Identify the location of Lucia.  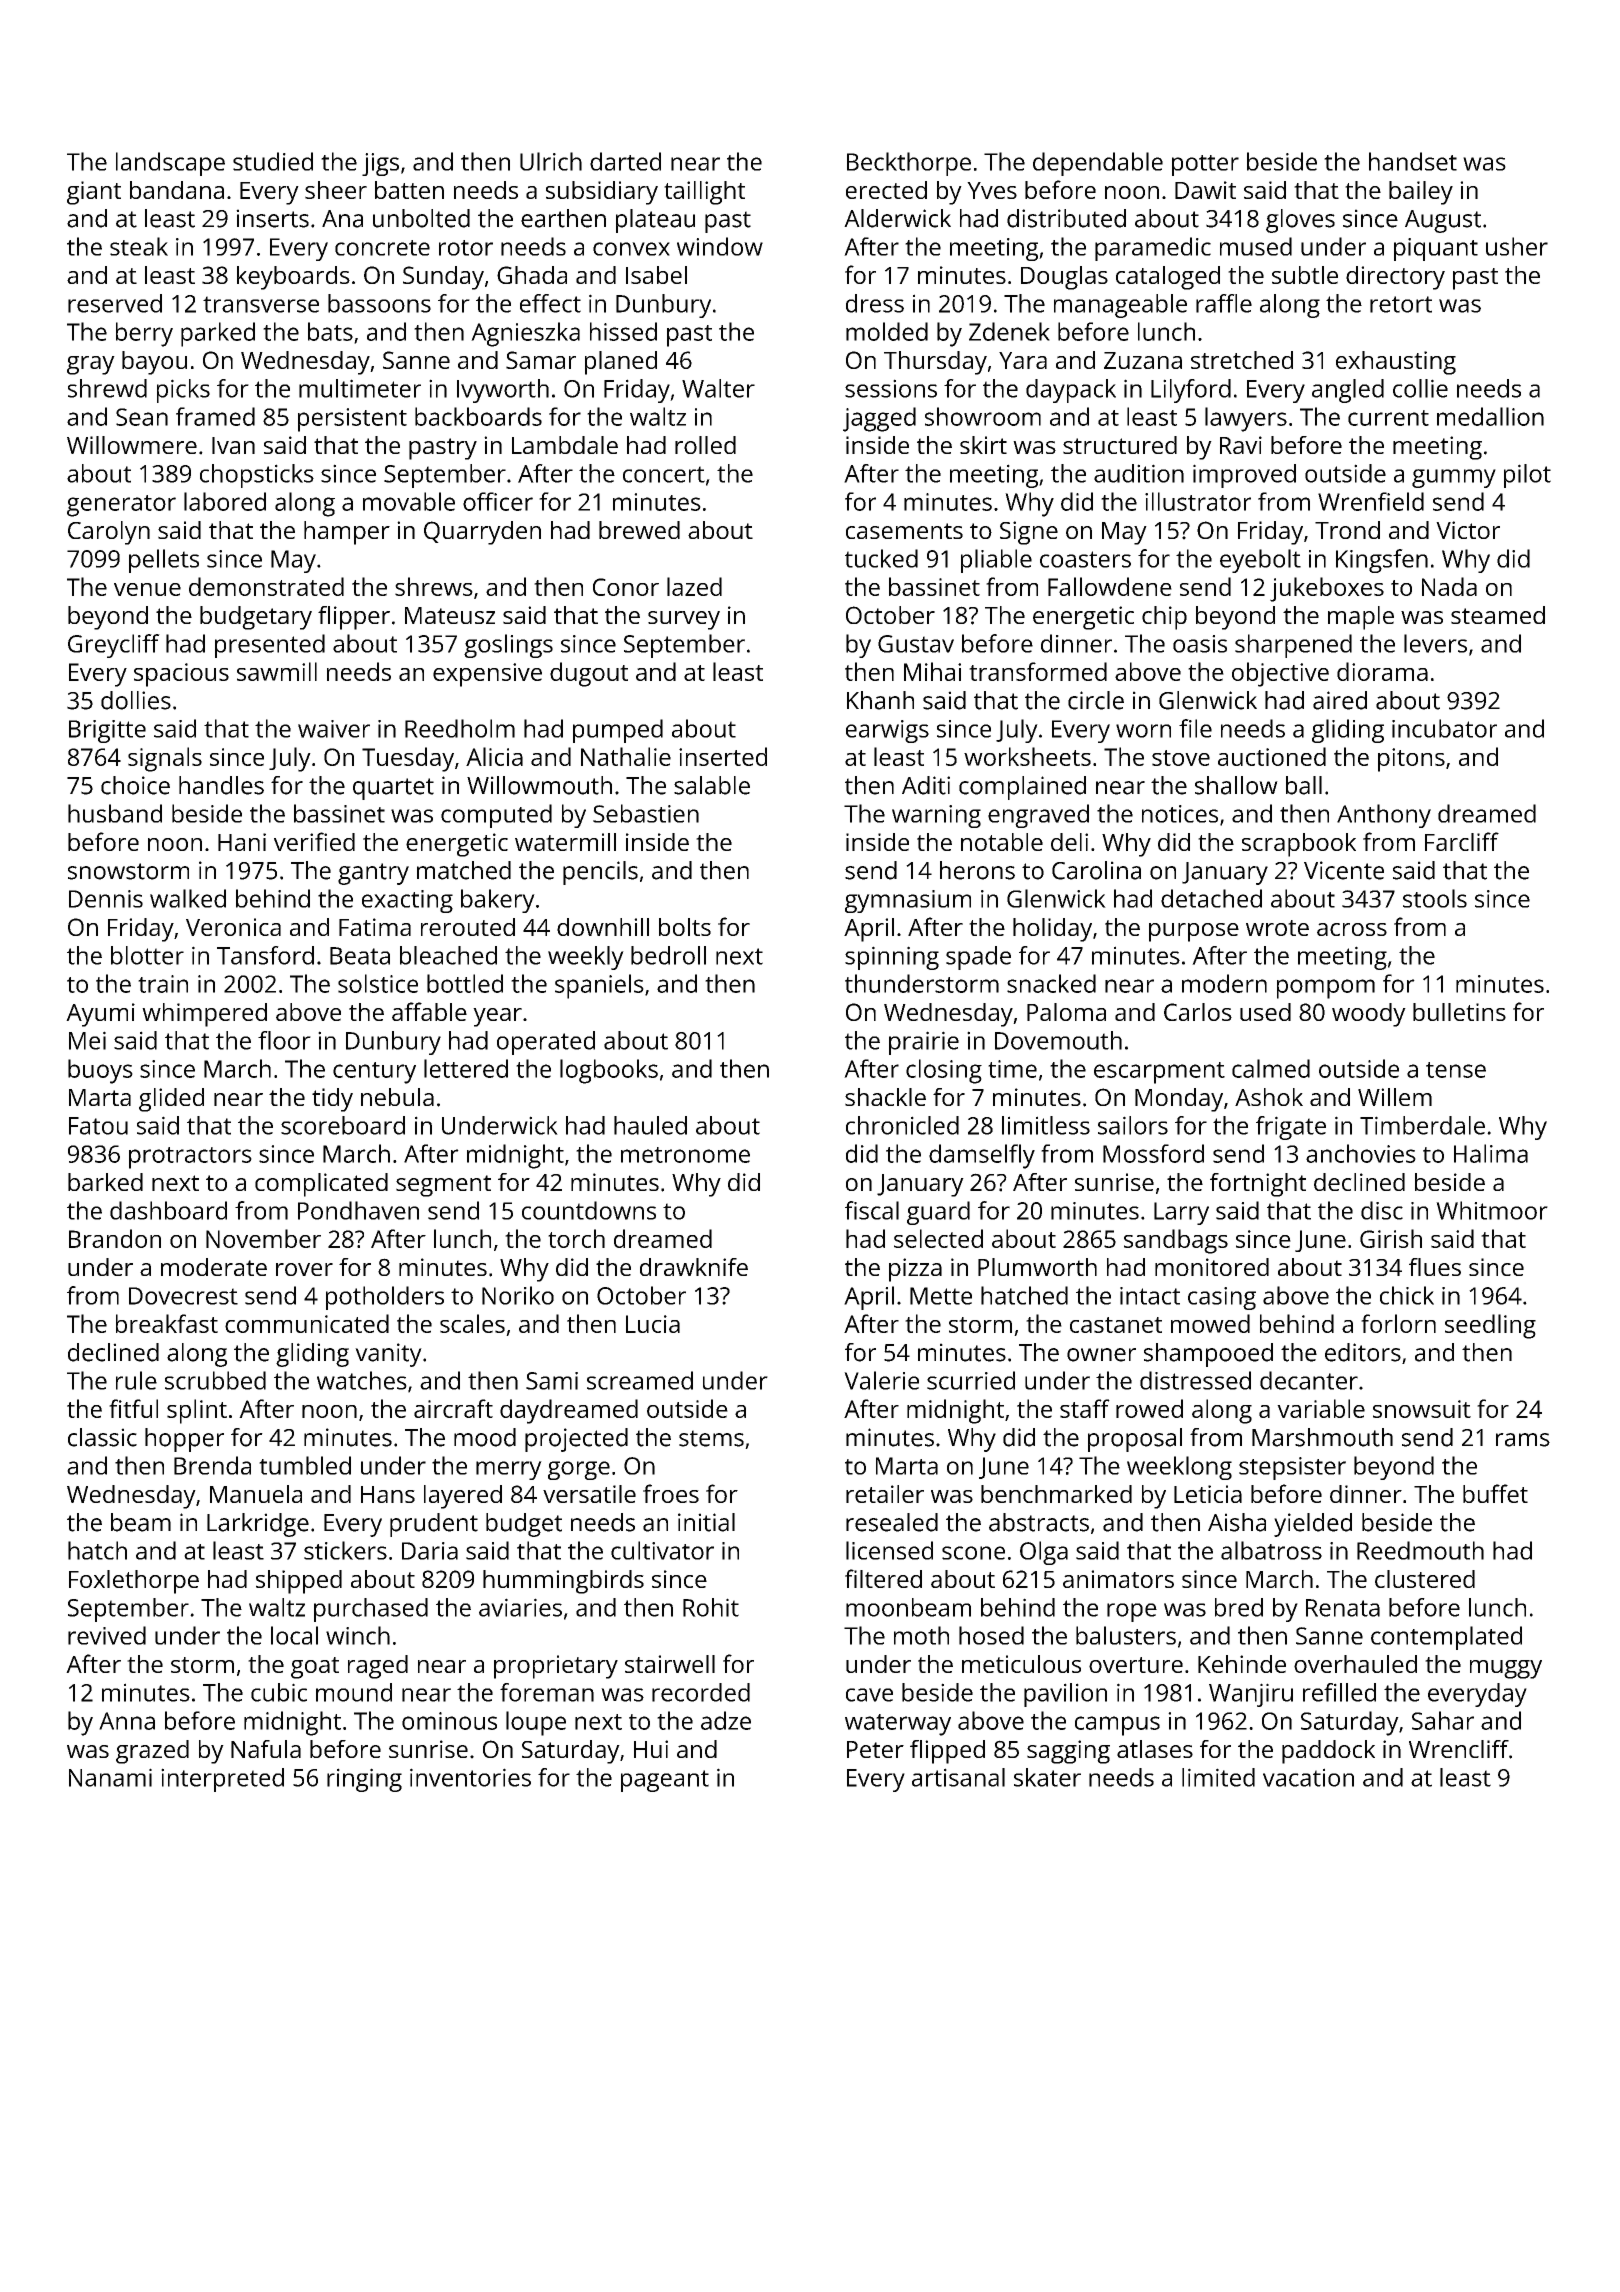
(653, 1324).
